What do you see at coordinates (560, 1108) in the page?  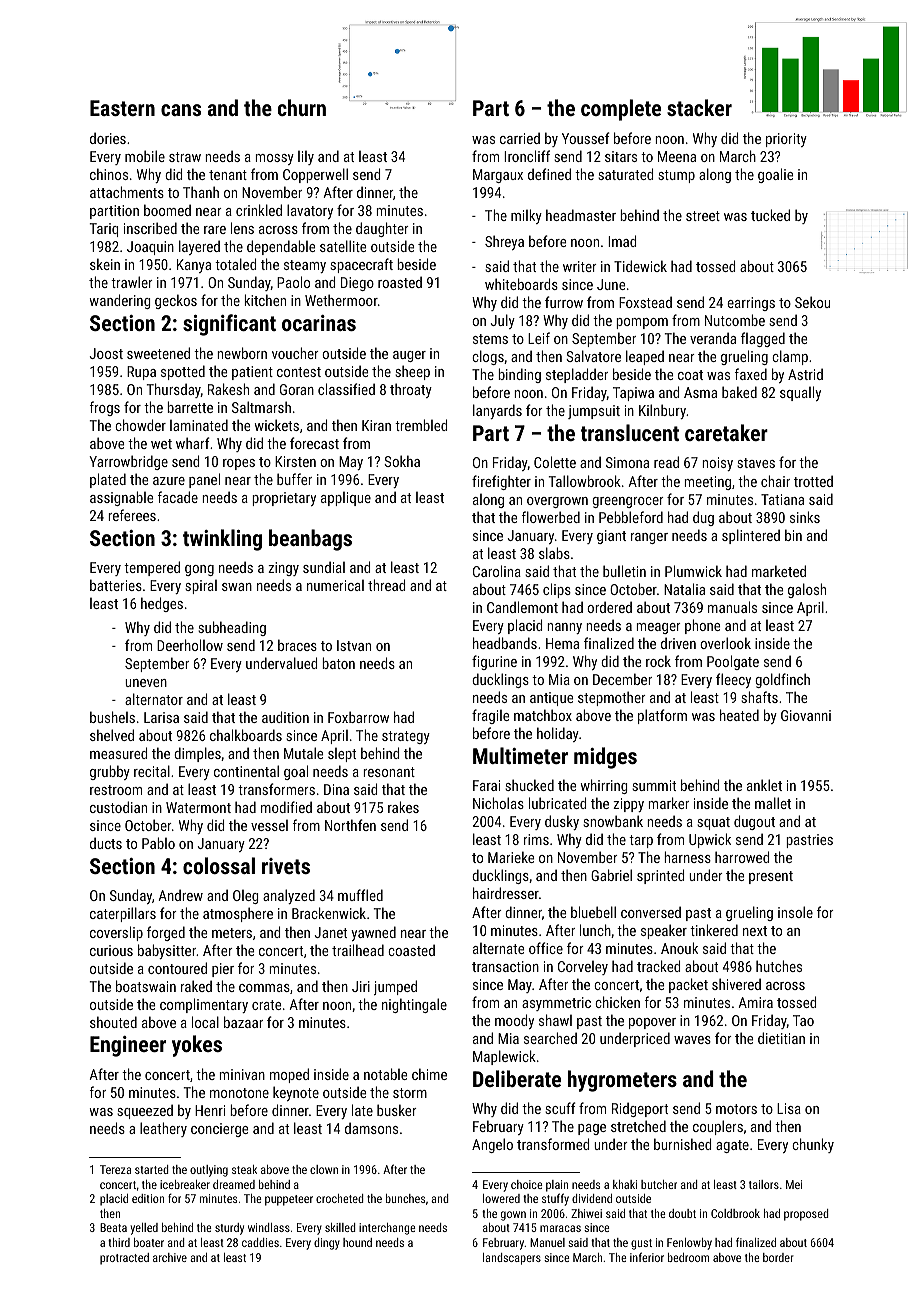 I see `scuff` at bounding box center [560, 1108].
